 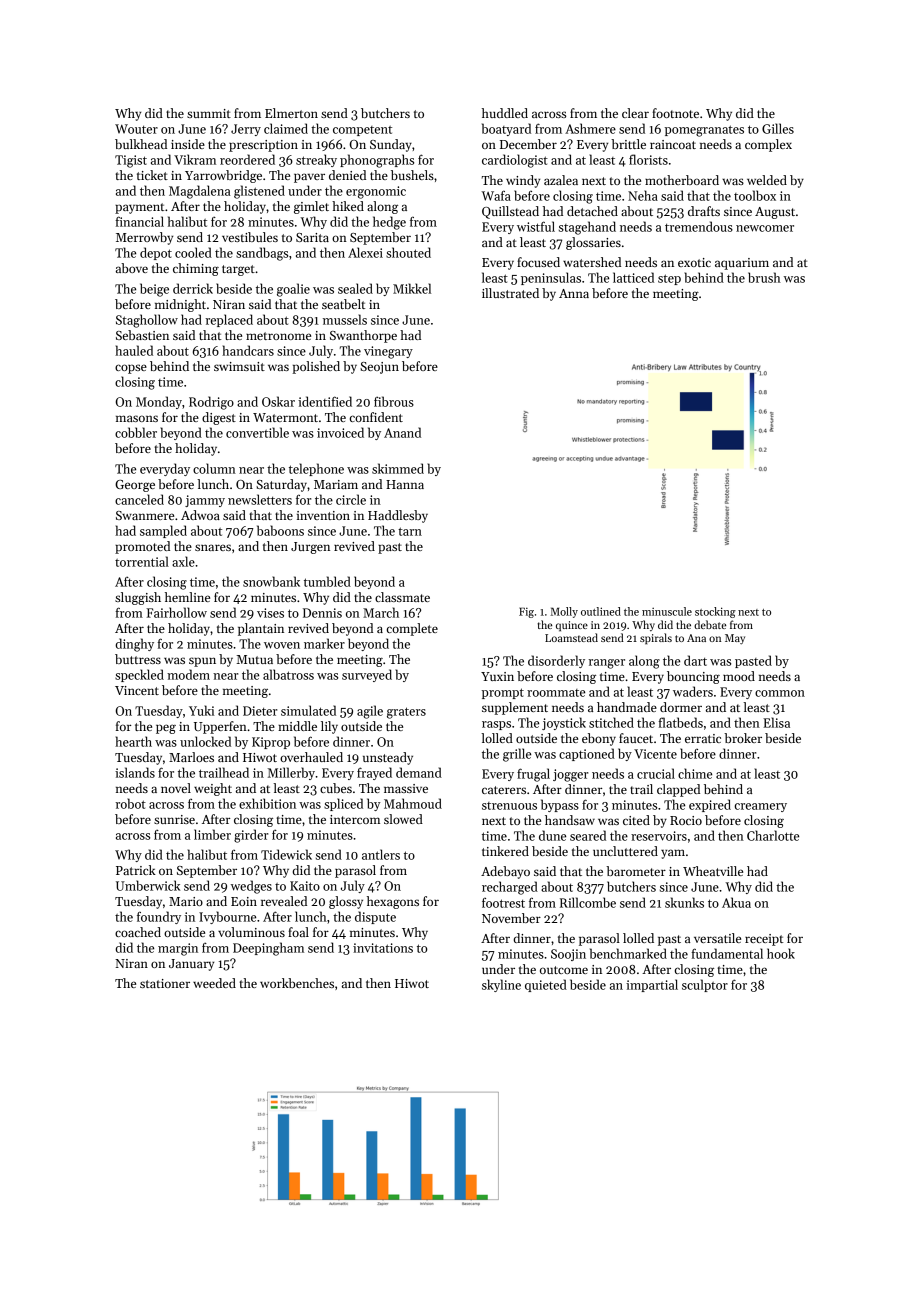 I want to click on brush, so click(x=764, y=277).
